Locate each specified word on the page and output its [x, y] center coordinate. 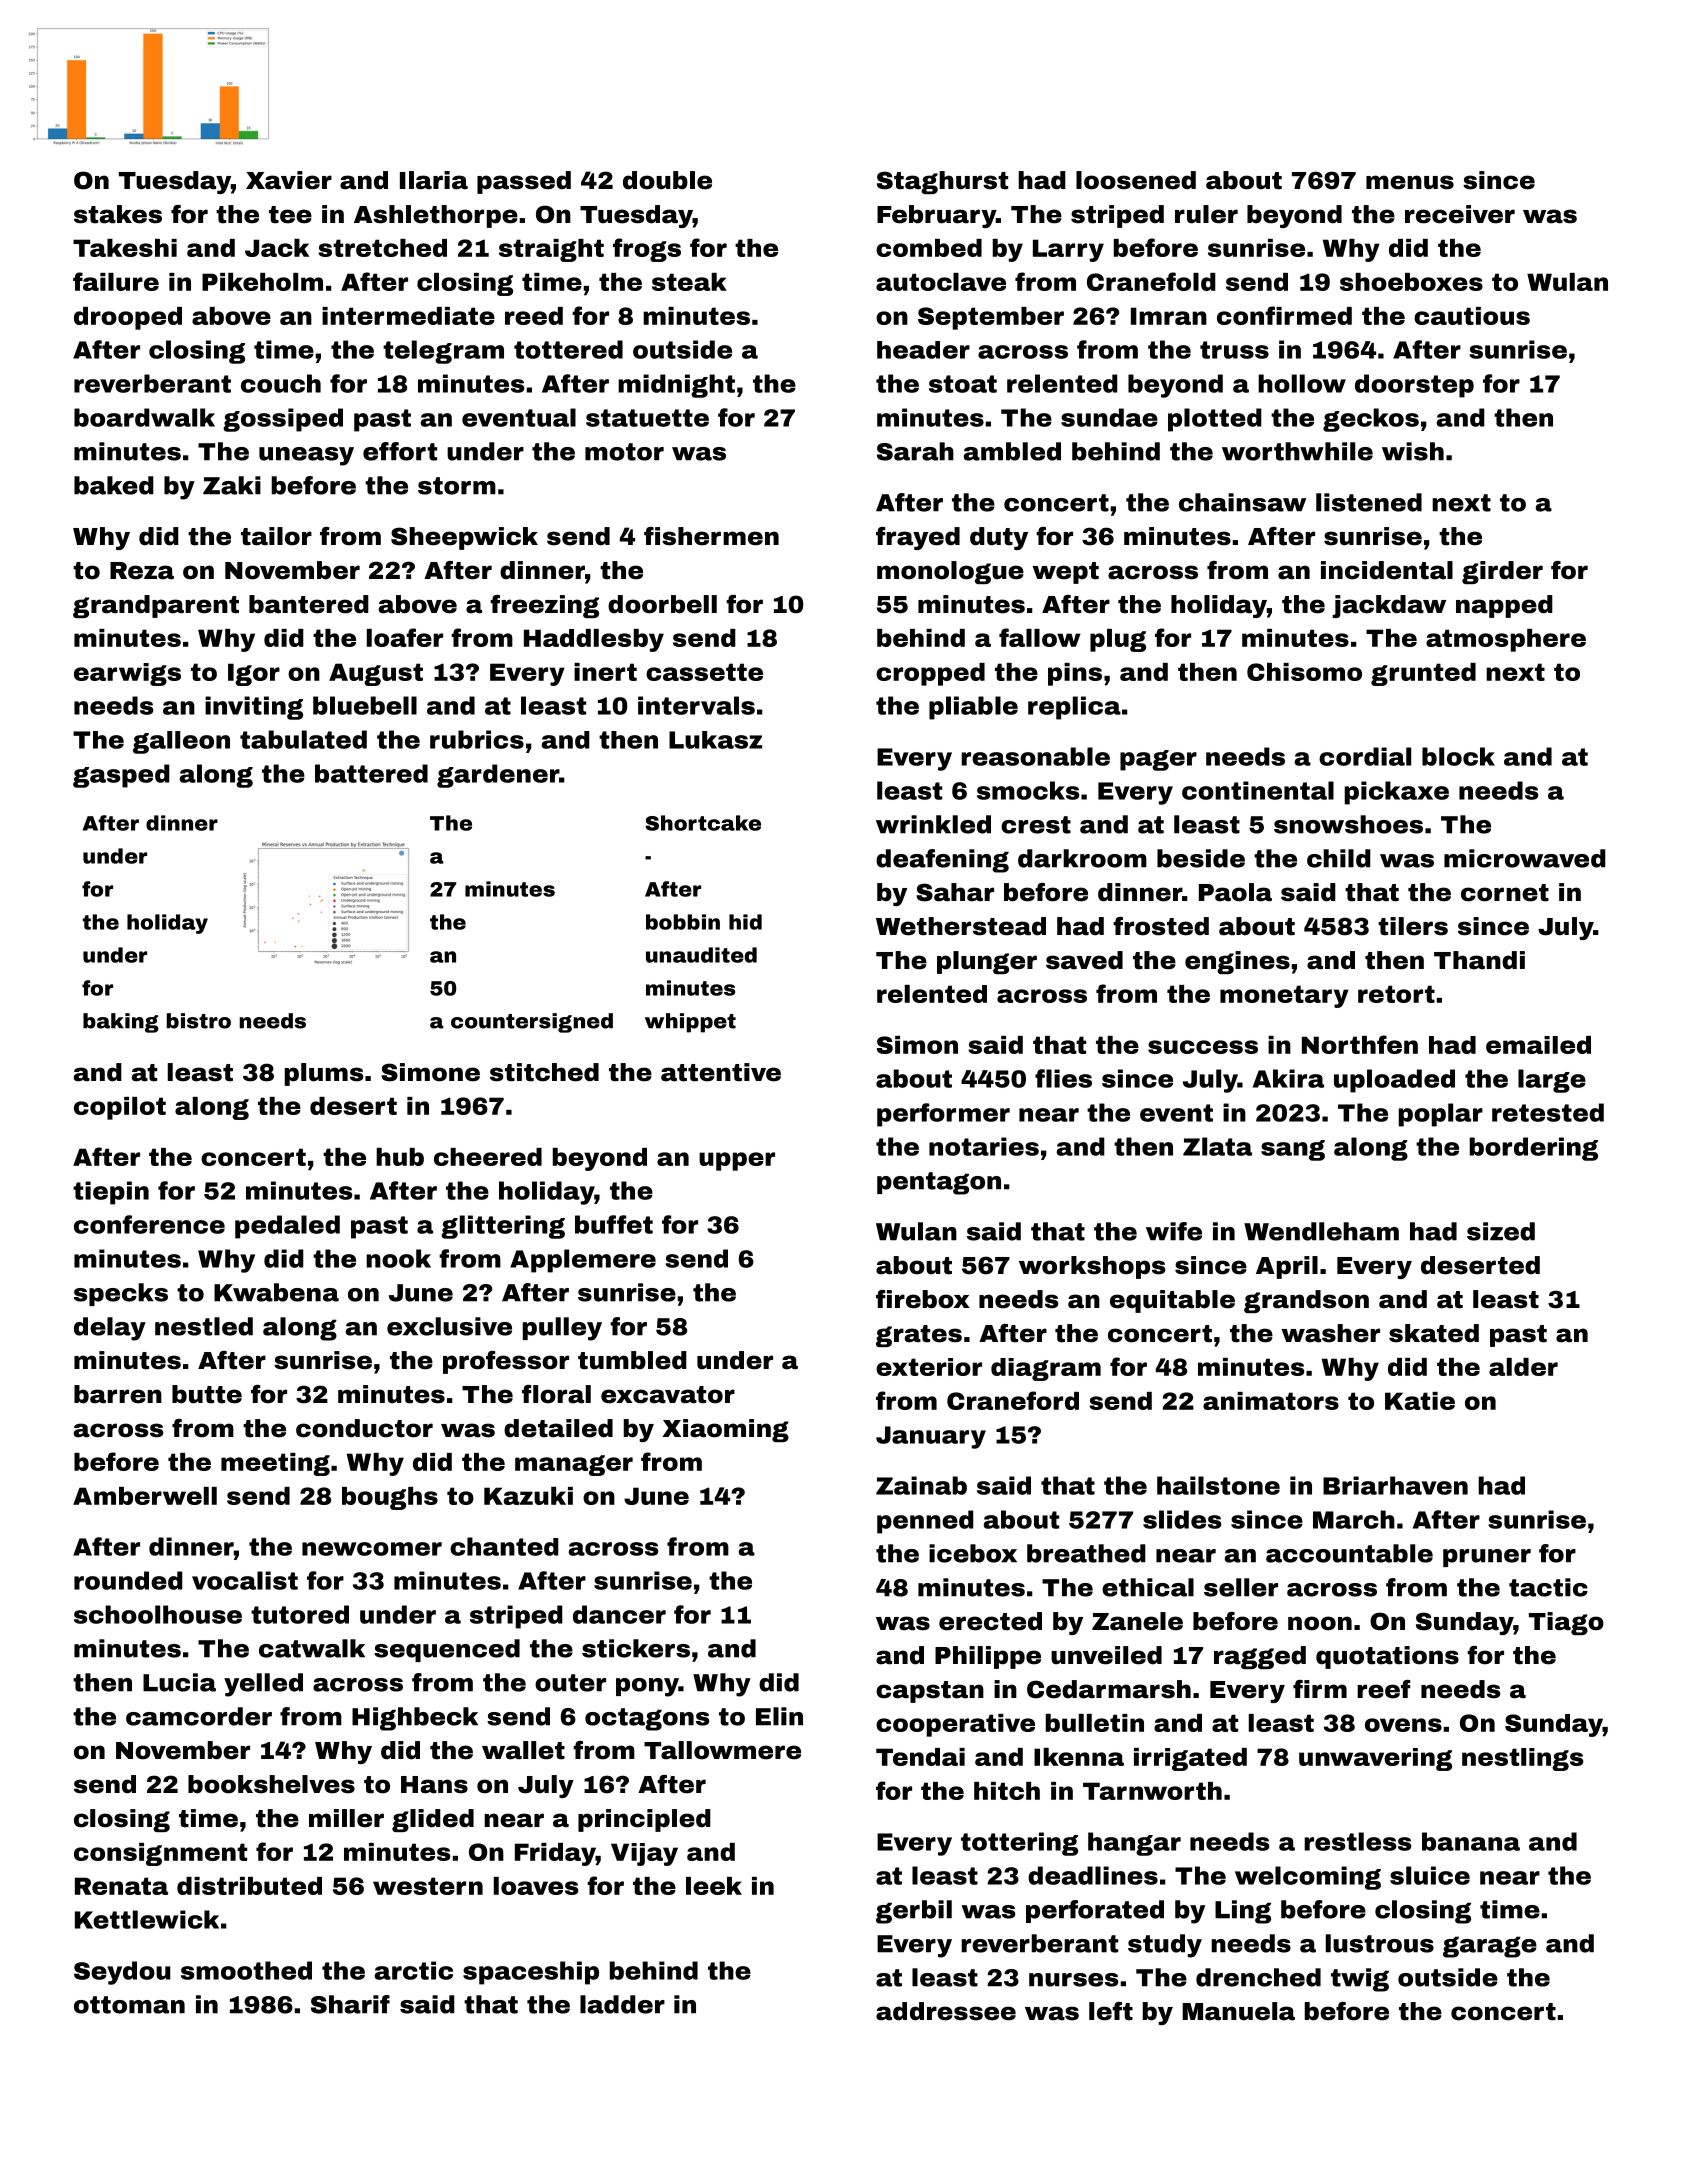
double [667, 180]
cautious [1472, 316]
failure [116, 281]
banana [1471, 1841]
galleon [181, 742]
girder [1502, 572]
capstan [930, 1692]
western [428, 1886]
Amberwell [145, 1496]
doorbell [662, 604]
